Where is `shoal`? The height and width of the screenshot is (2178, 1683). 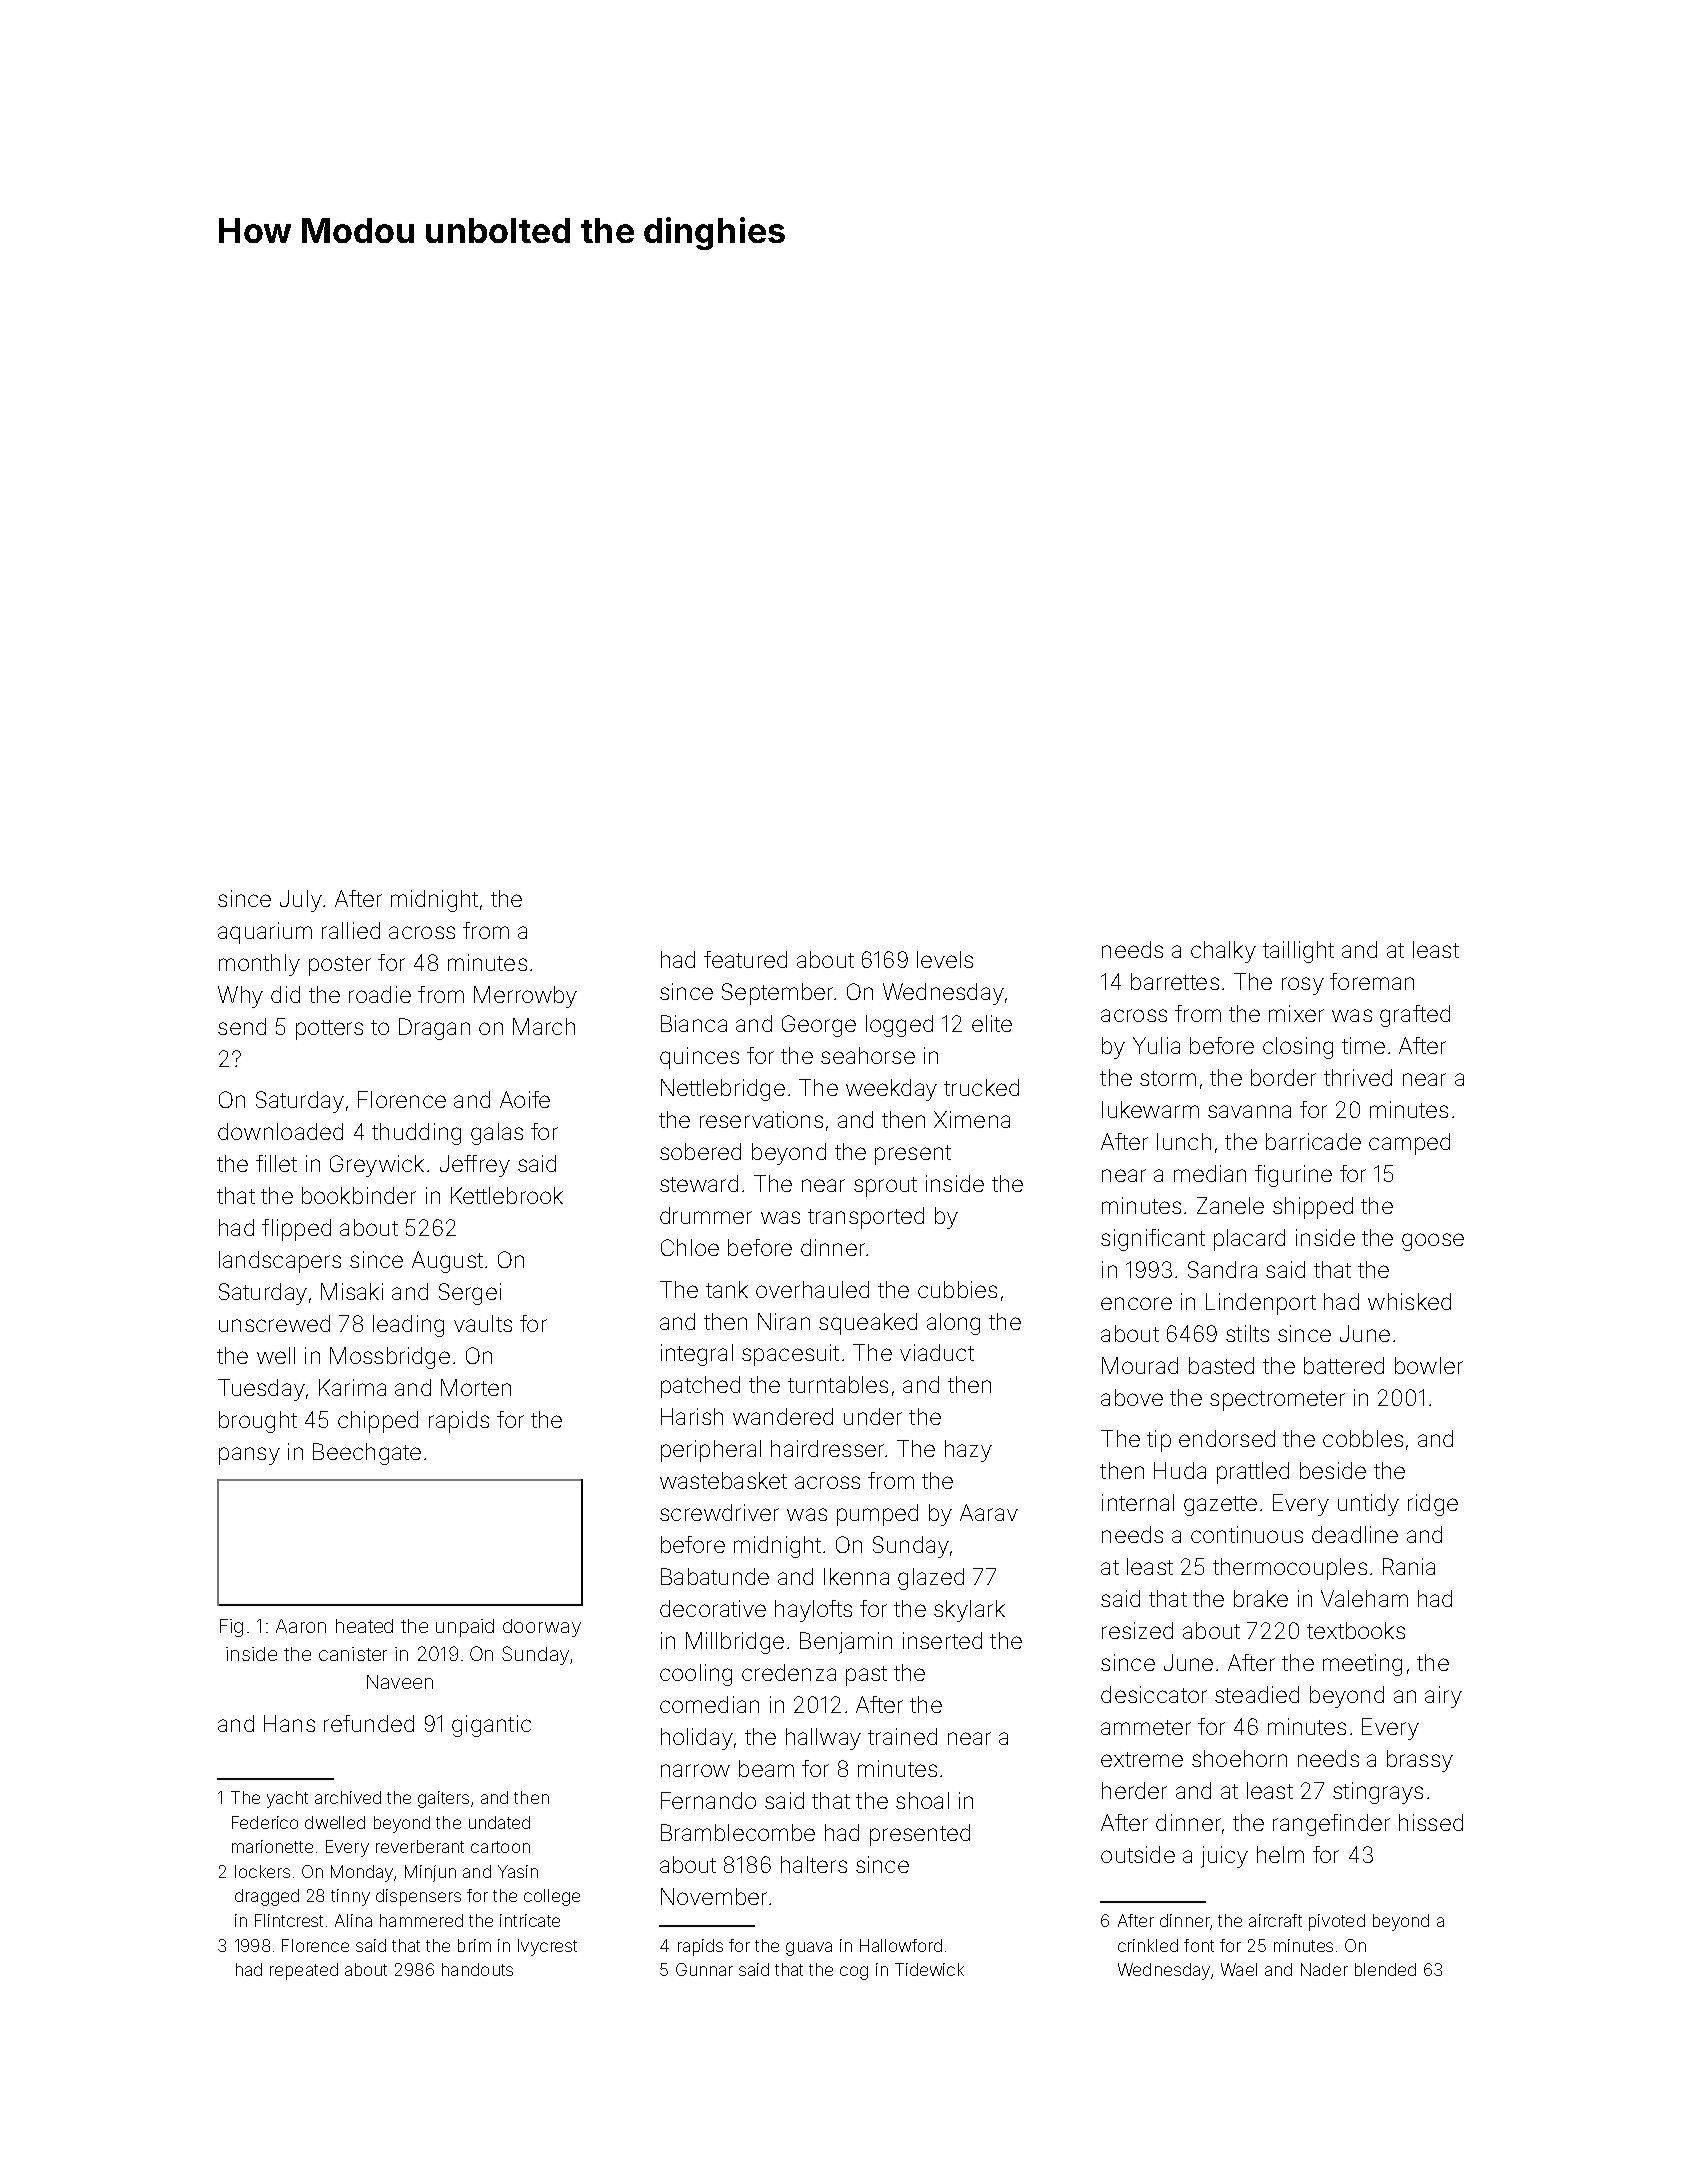
shoal is located at coordinates (922, 1800).
